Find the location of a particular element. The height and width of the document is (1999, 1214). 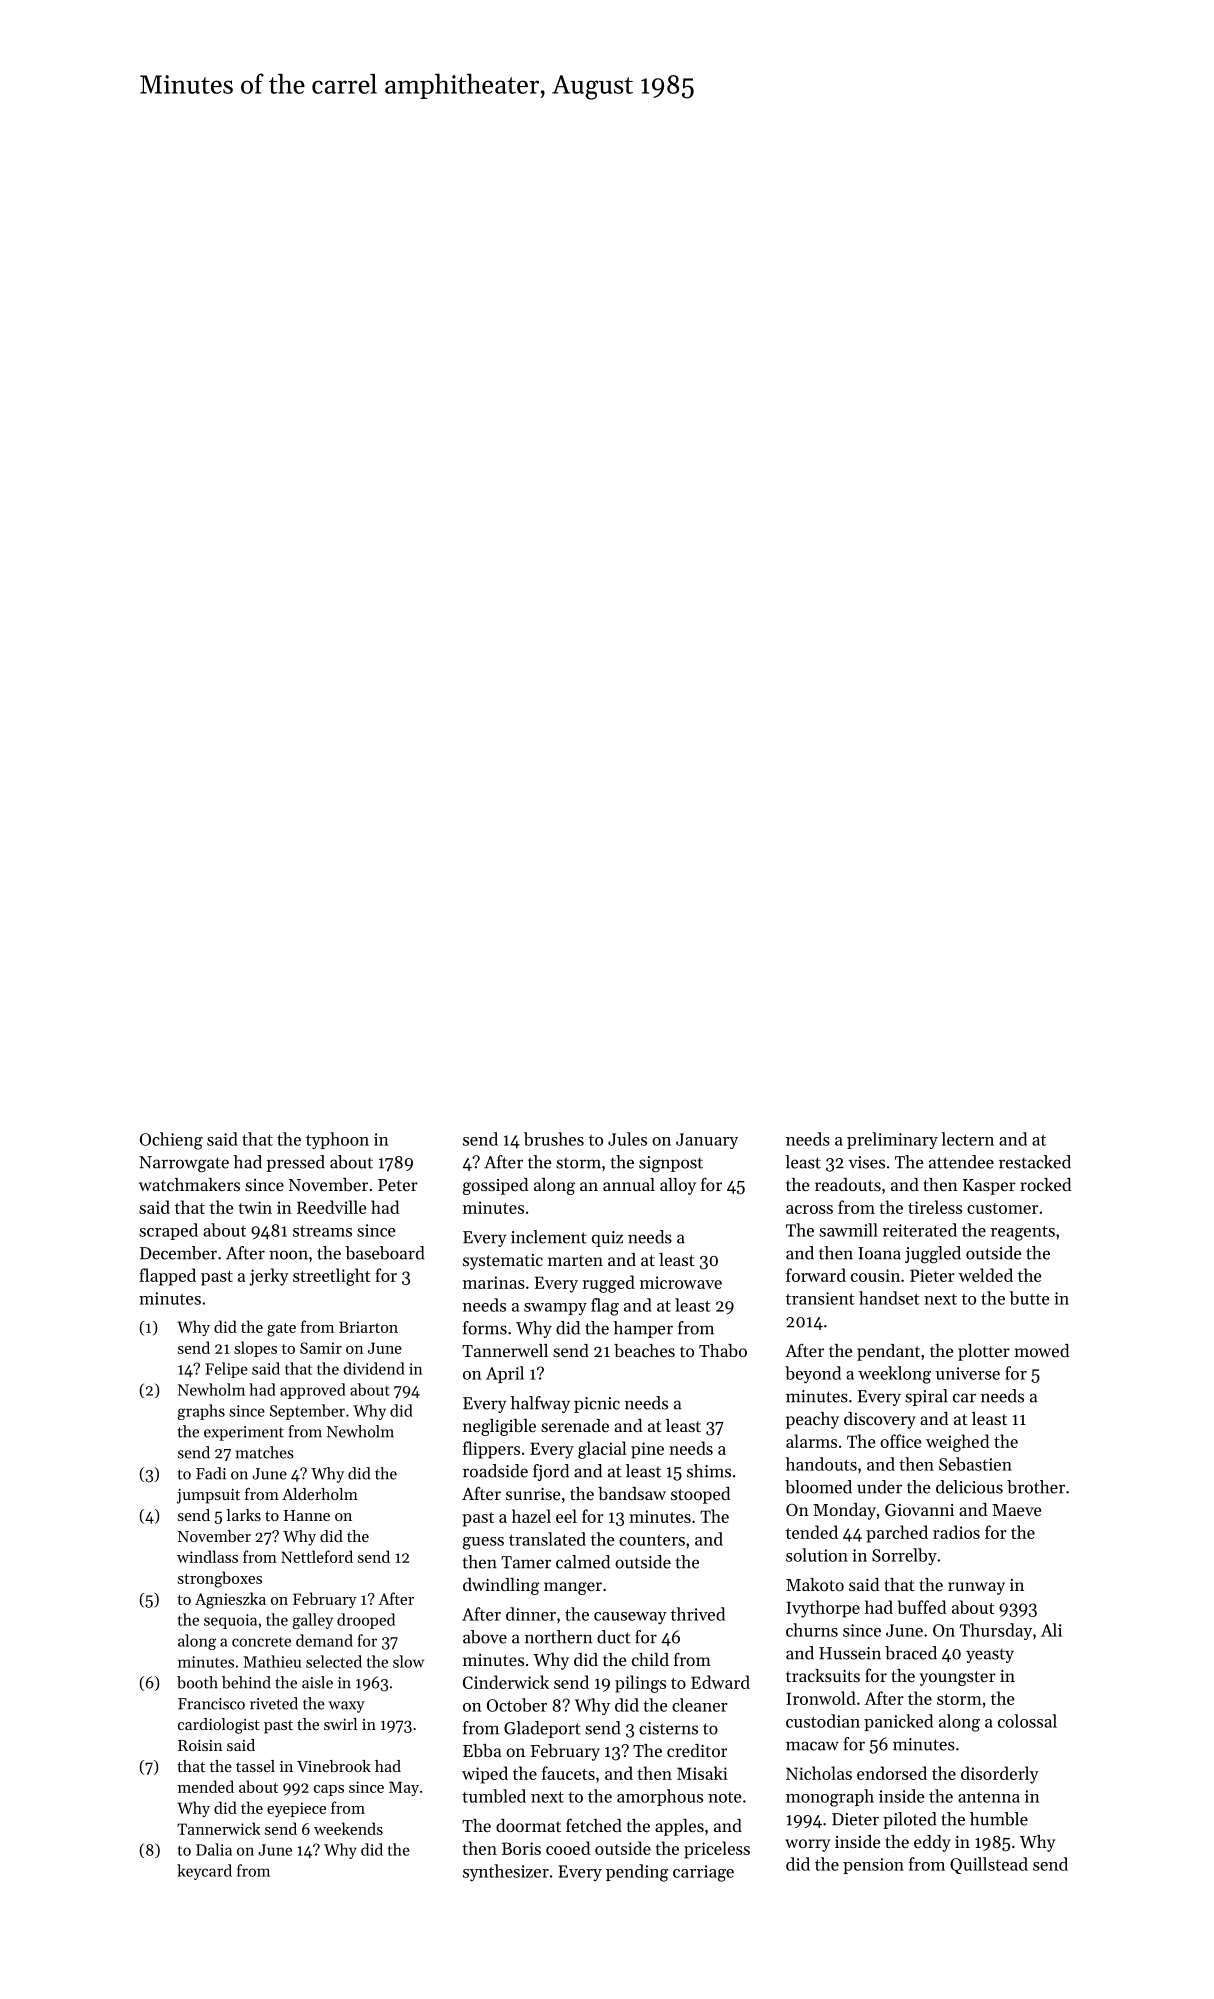

weekends is located at coordinates (348, 1828).
